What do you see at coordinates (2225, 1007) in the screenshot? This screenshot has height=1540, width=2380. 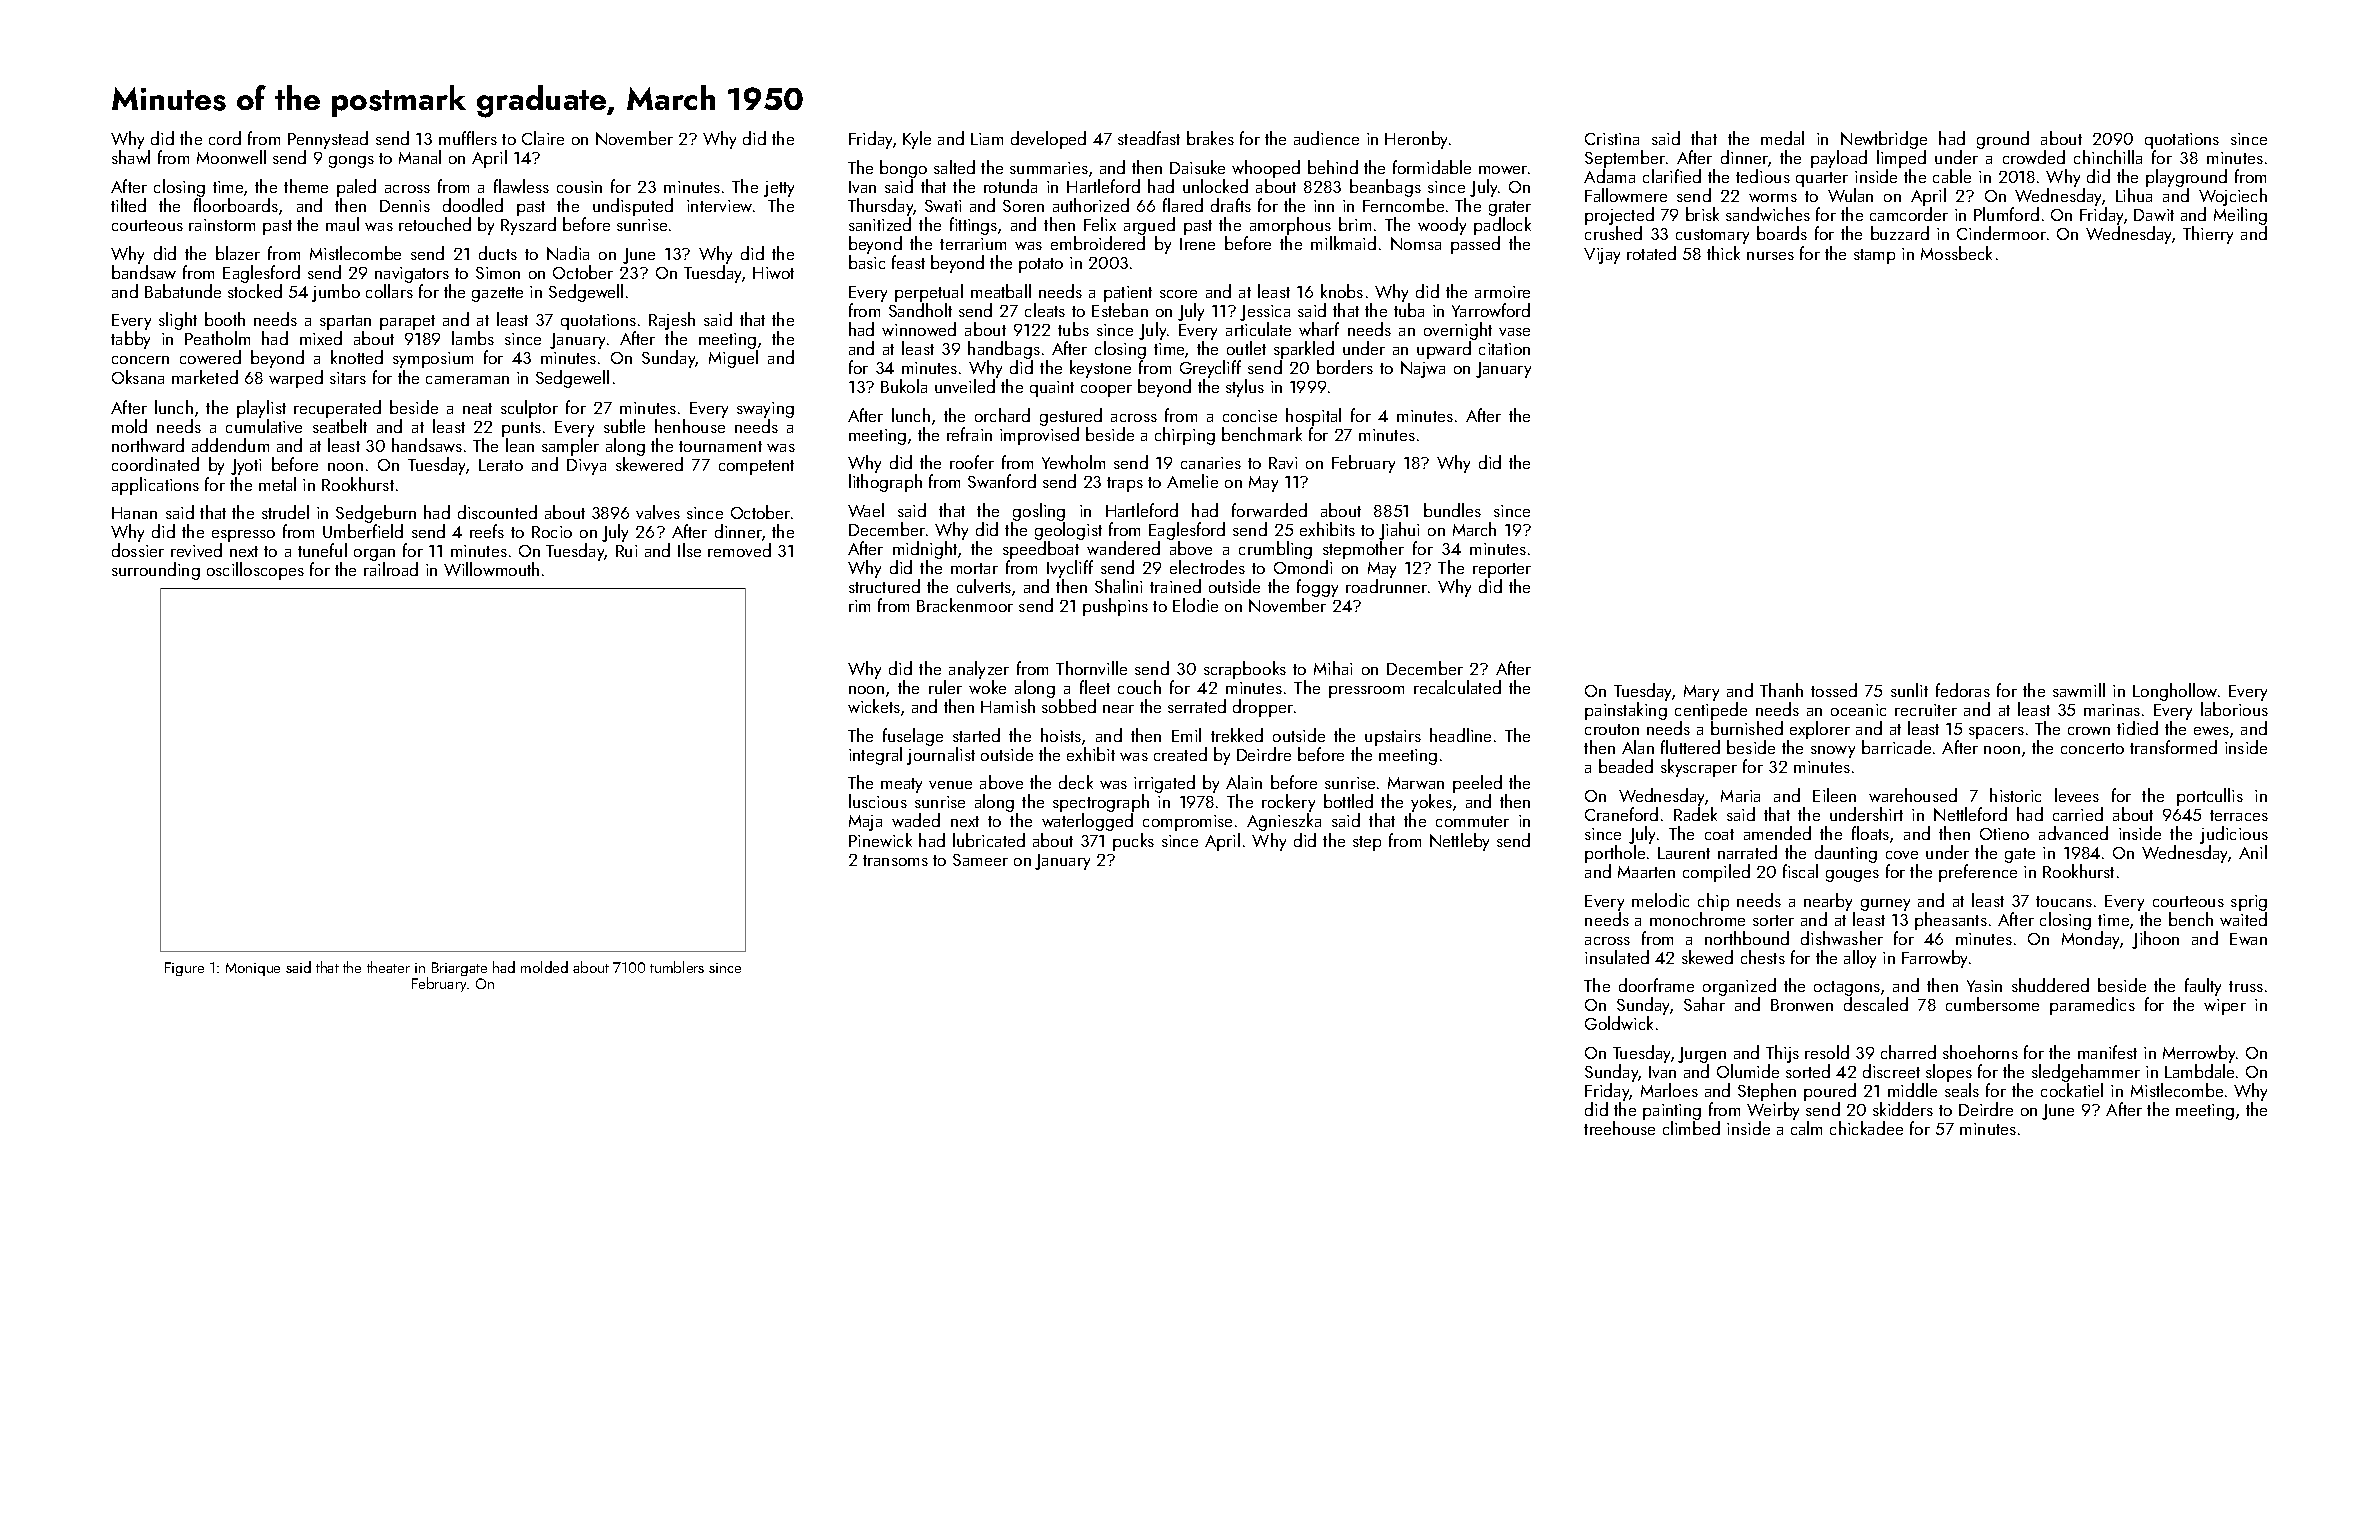 I see `wiper` at bounding box center [2225, 1007].
